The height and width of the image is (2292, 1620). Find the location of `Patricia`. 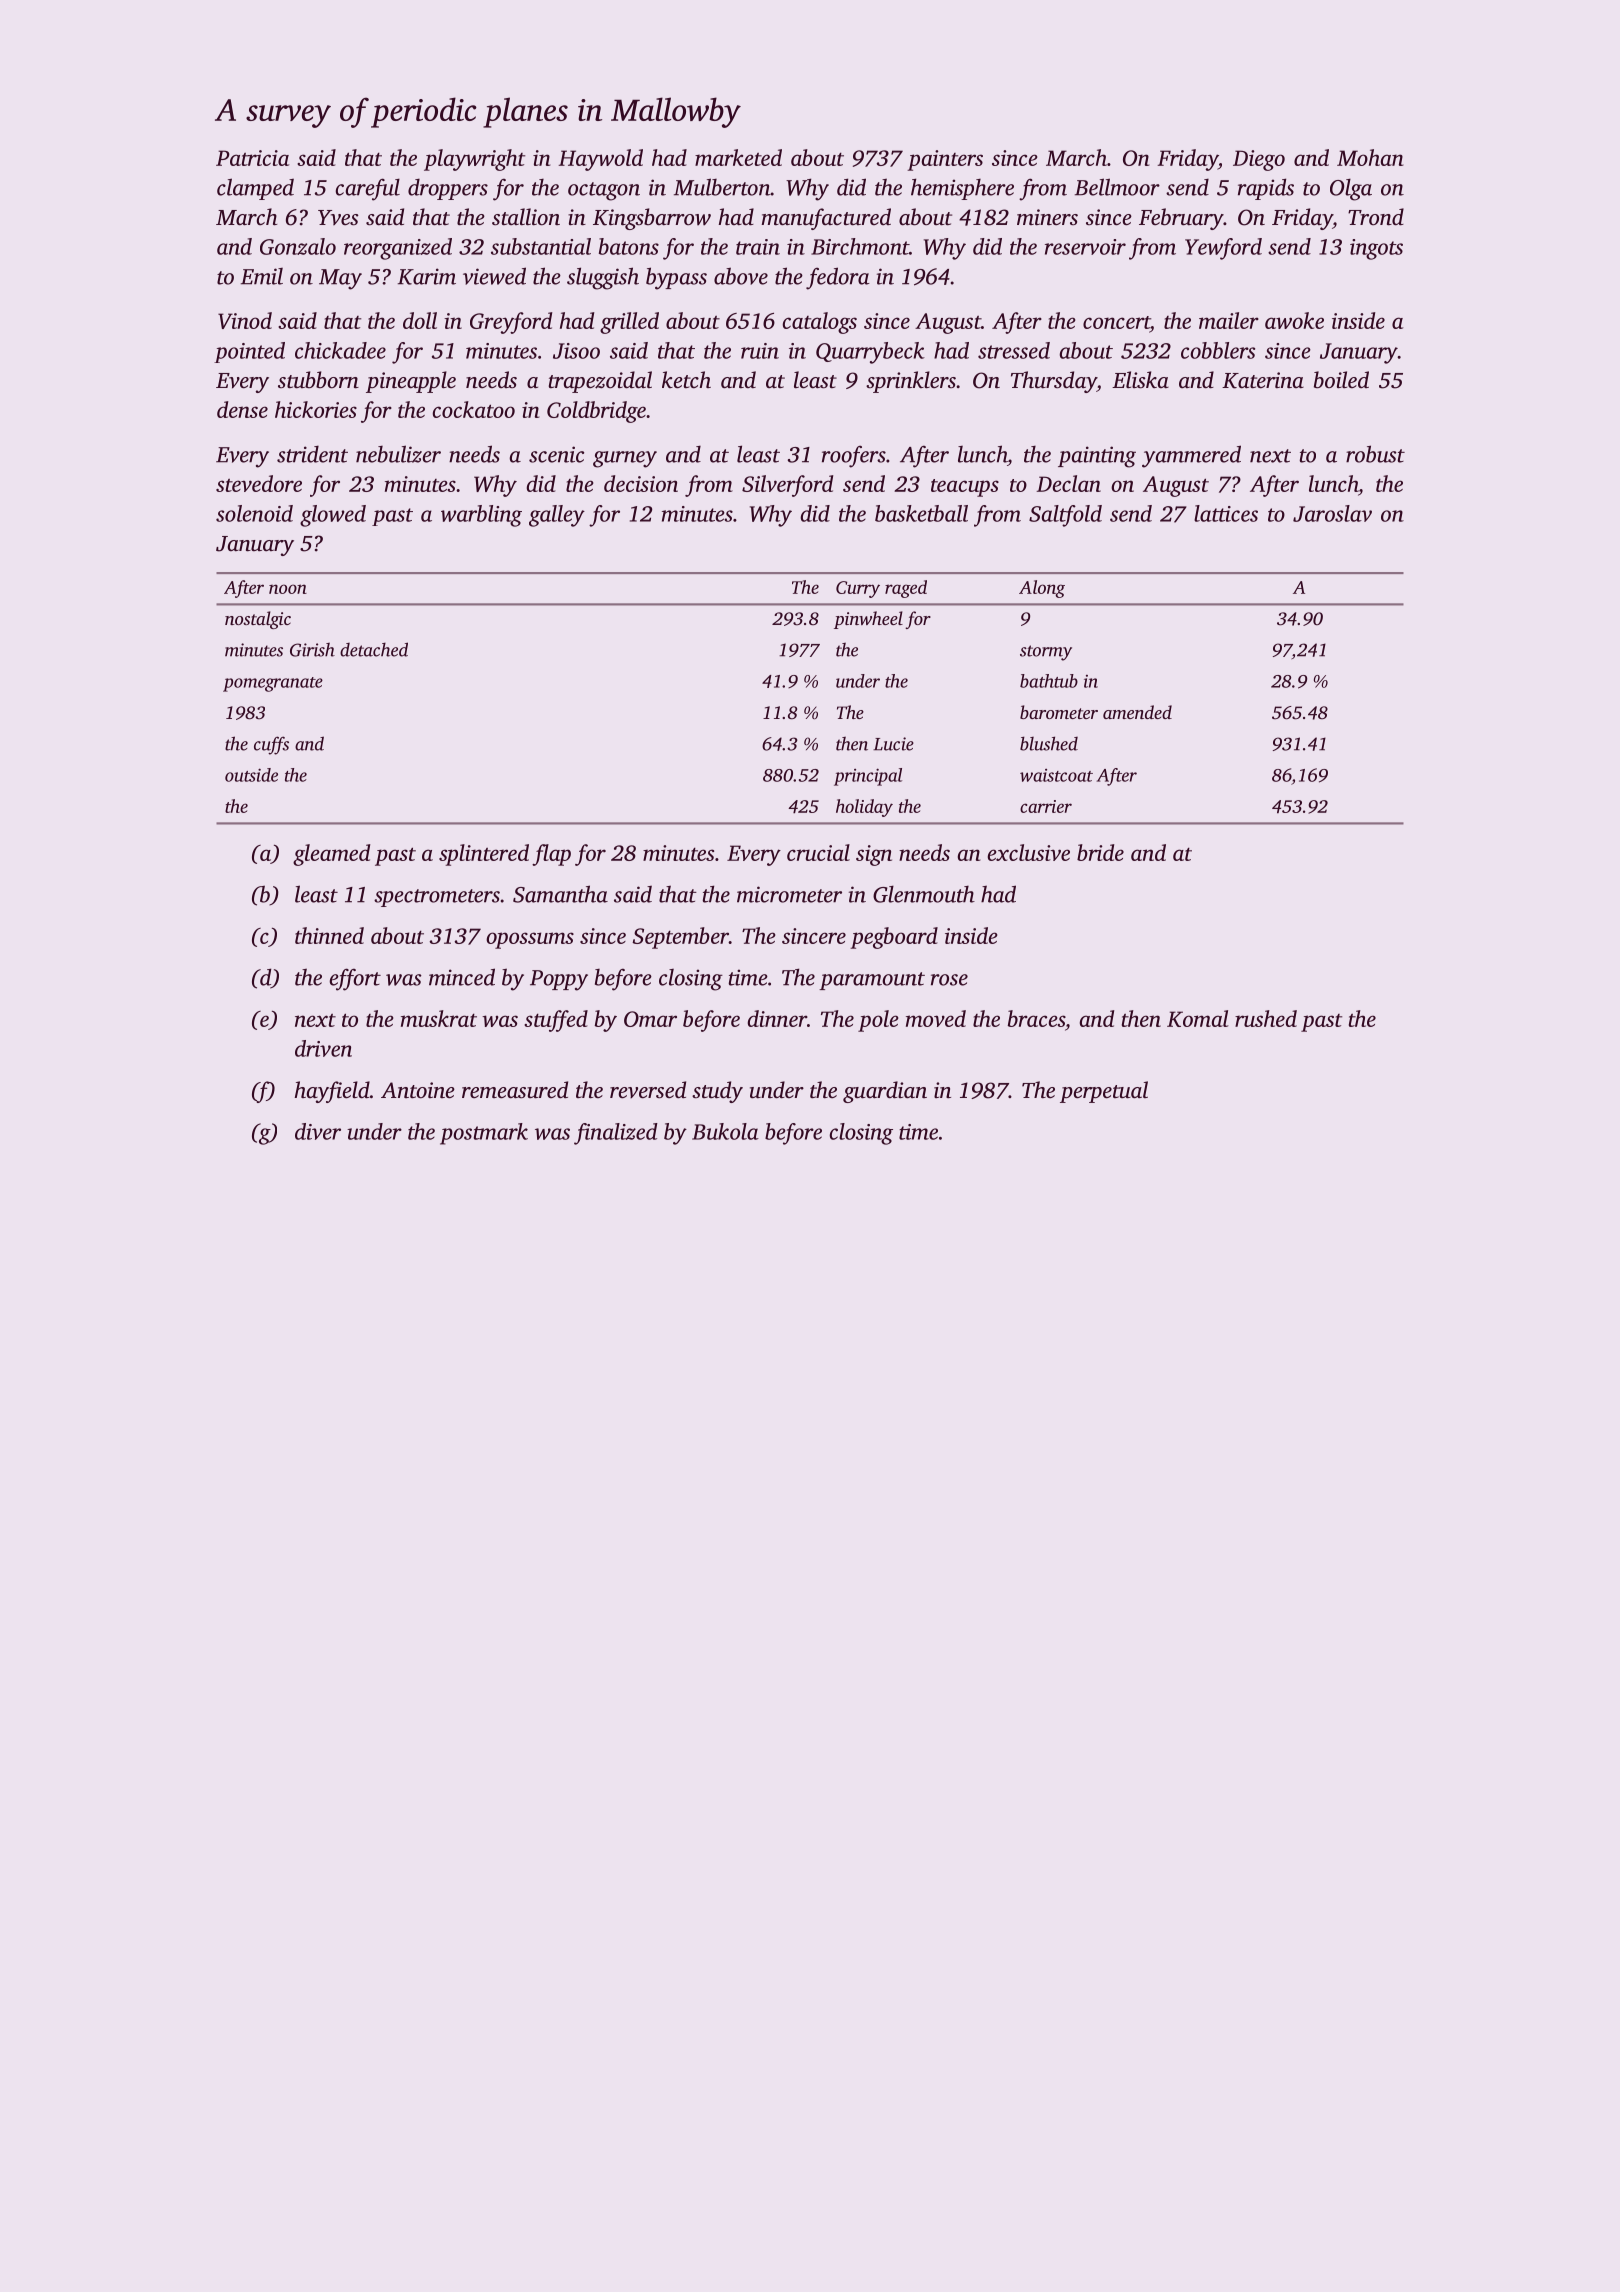

Patricia is located at coordinates (252, 158).
